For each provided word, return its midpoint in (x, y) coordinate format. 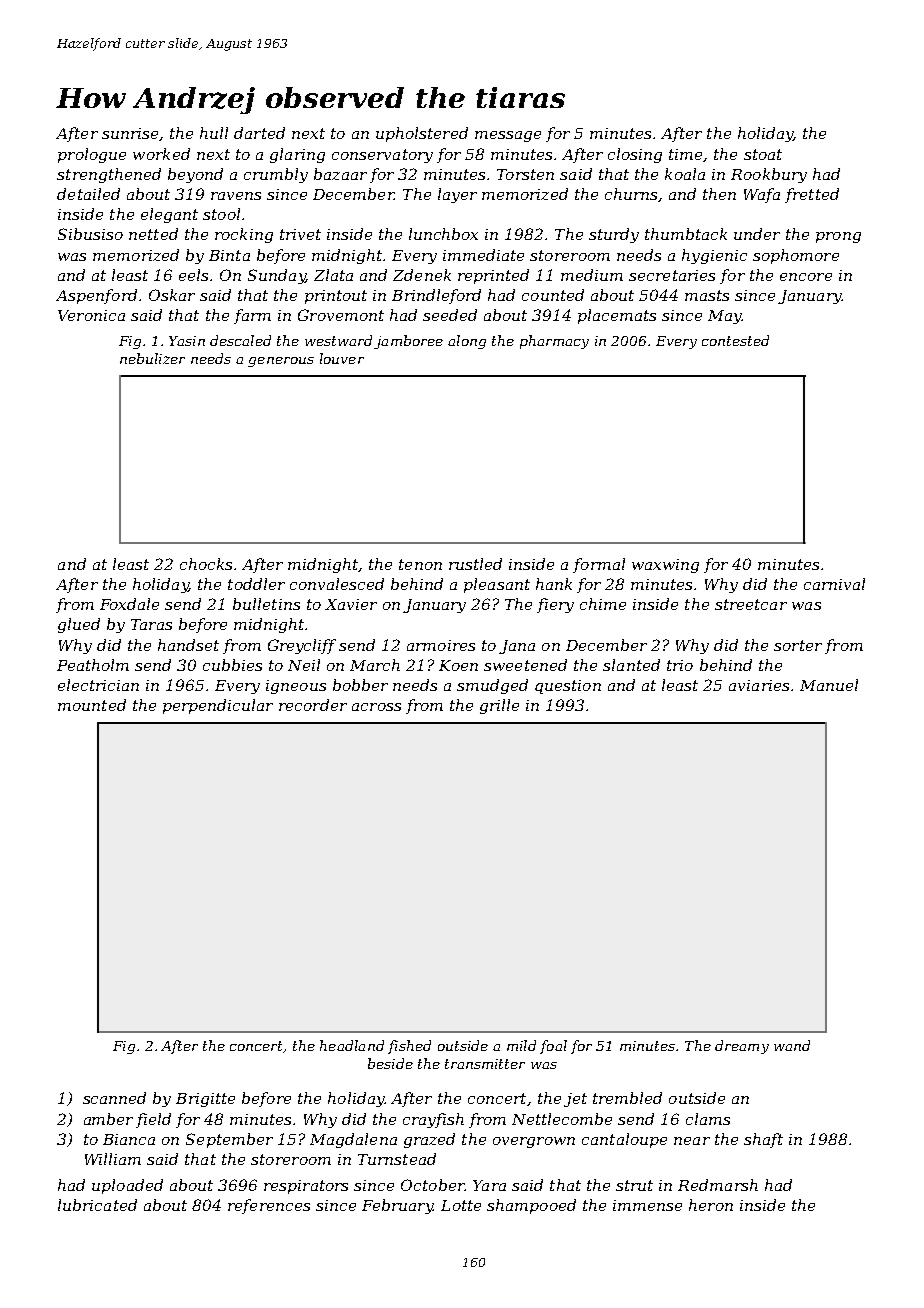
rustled (475, 564)
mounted (92, 705)
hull (214, 133)
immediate (483, 255)
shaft (763, 1140)
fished (409, 1047)
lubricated (97, 1205)
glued (79, 625)
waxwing (665, 566)
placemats (617, 316)
